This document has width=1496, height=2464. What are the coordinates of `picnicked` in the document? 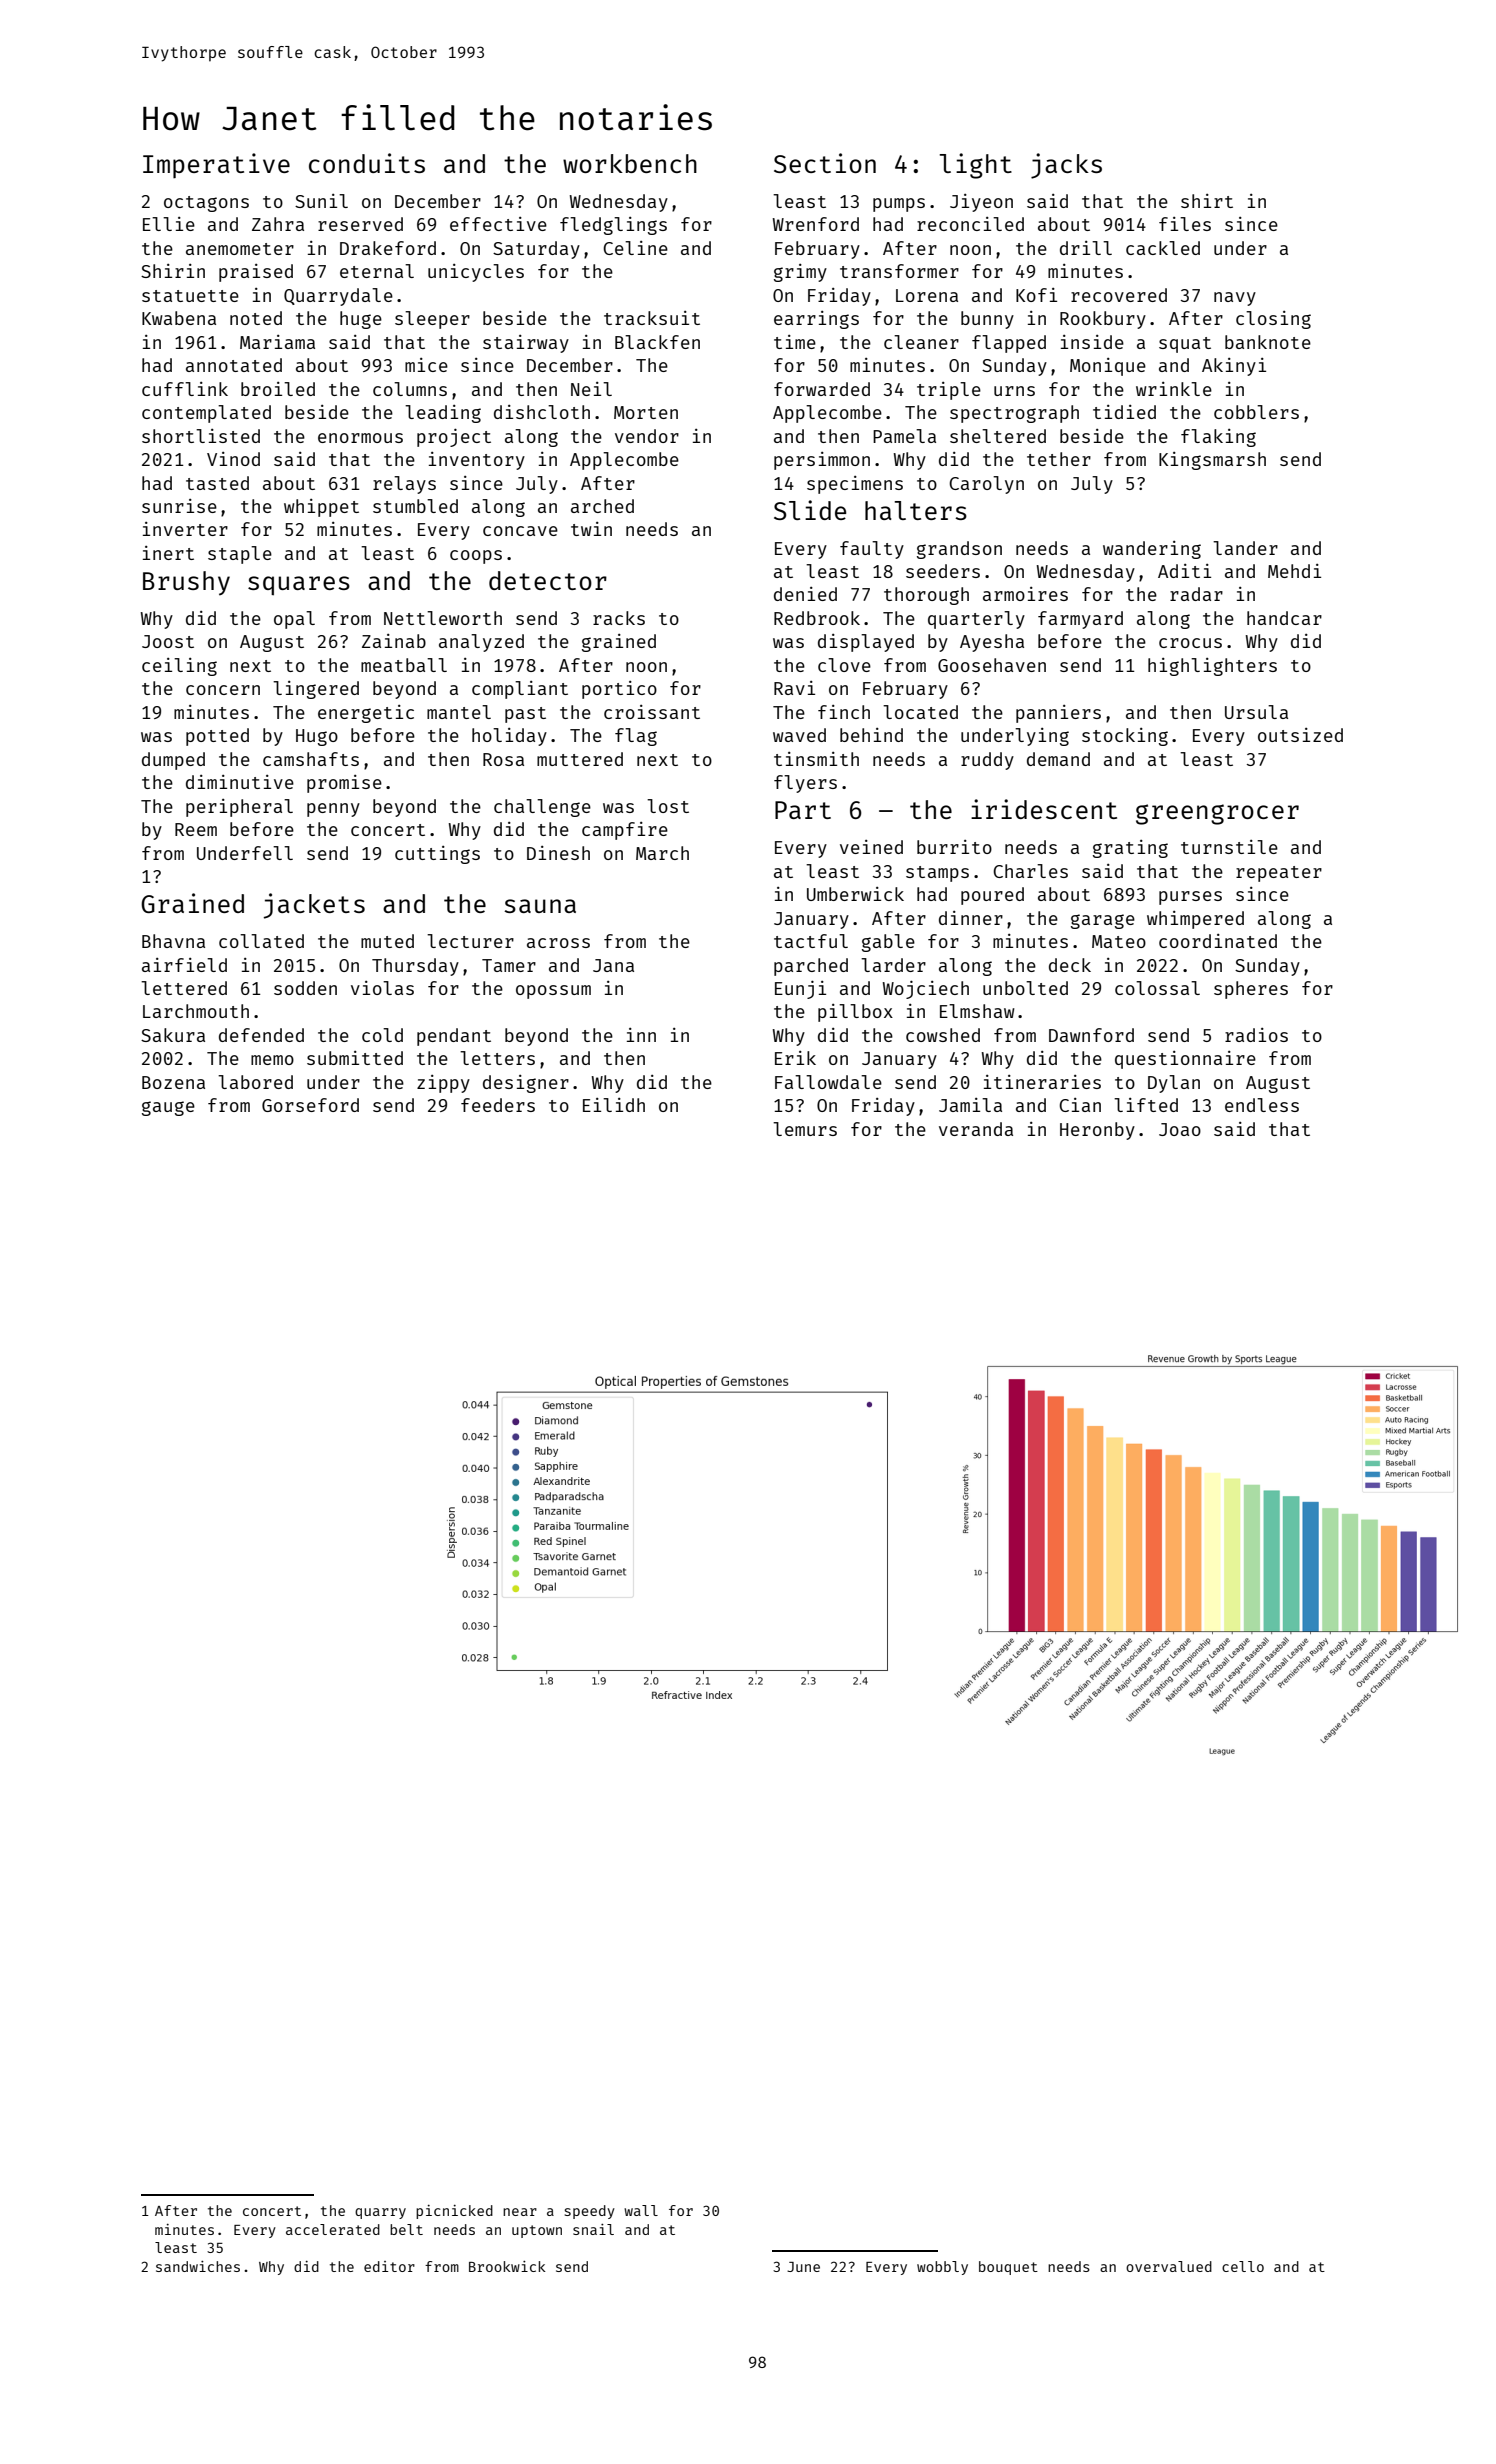 It's located at (454, 2212).
